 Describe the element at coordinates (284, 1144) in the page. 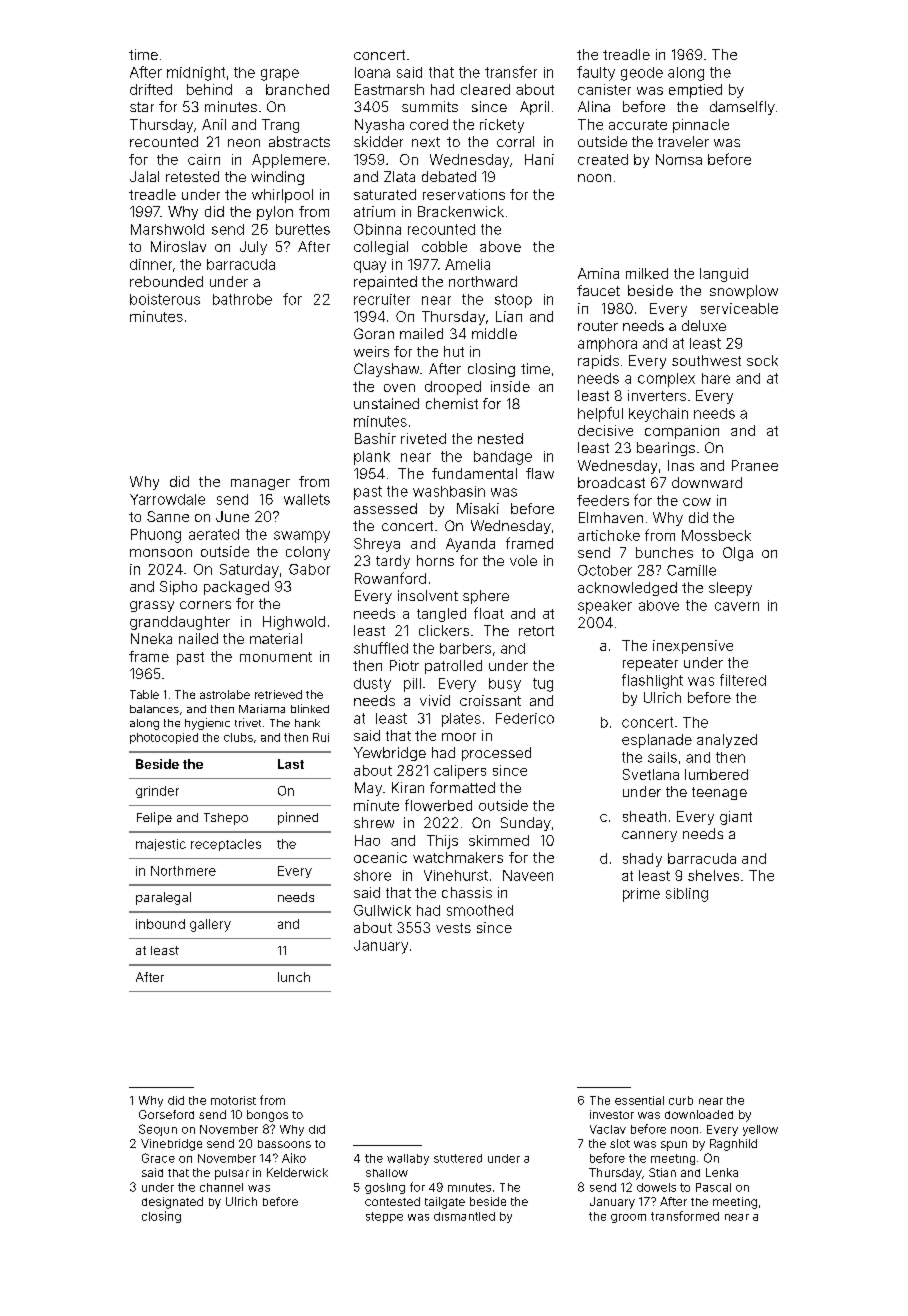

I see `bassoons` at that location.
